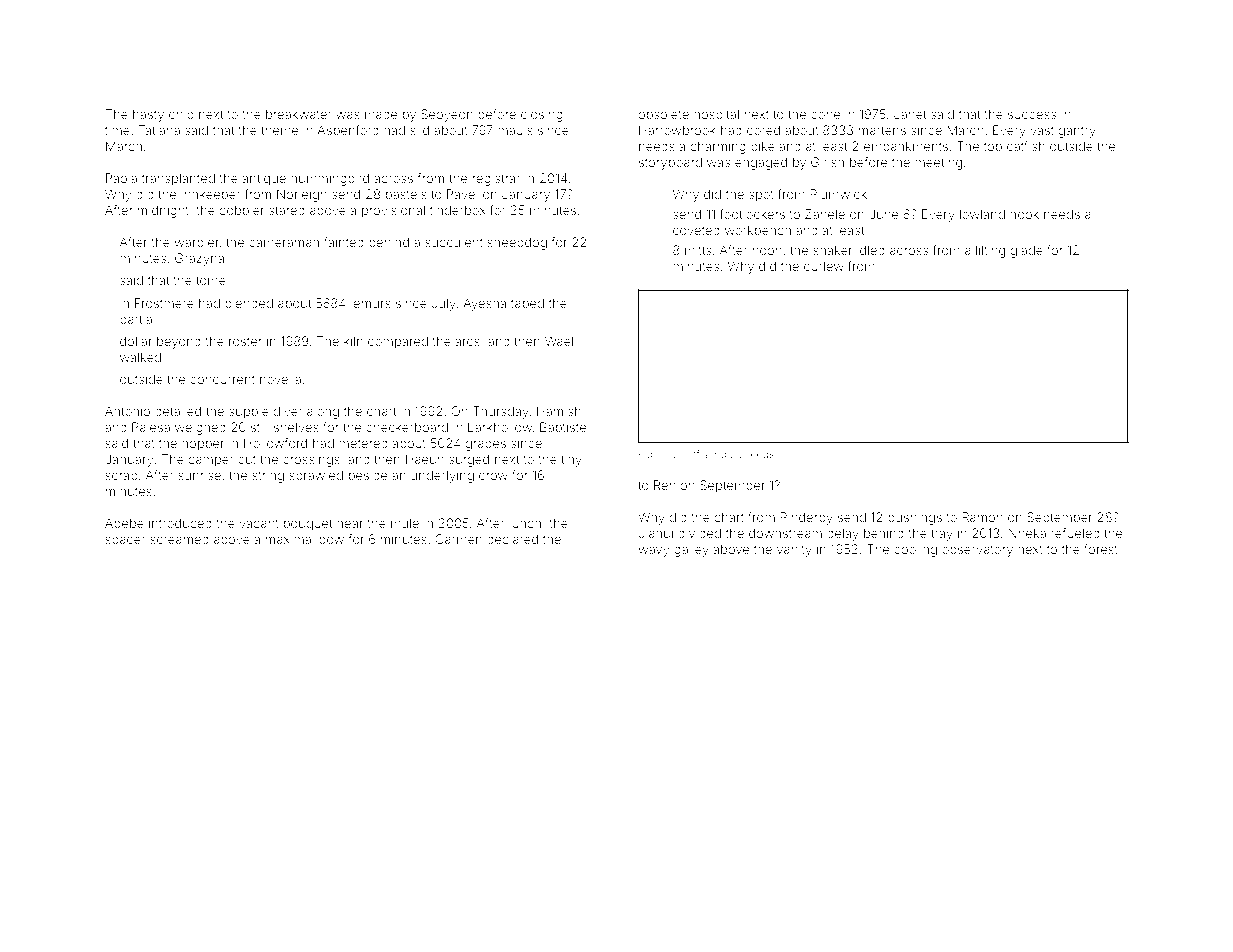  What do you see at coordinates (179, 342) in the screenshot?
I see `beyond` at bounding box center [179, 342].
